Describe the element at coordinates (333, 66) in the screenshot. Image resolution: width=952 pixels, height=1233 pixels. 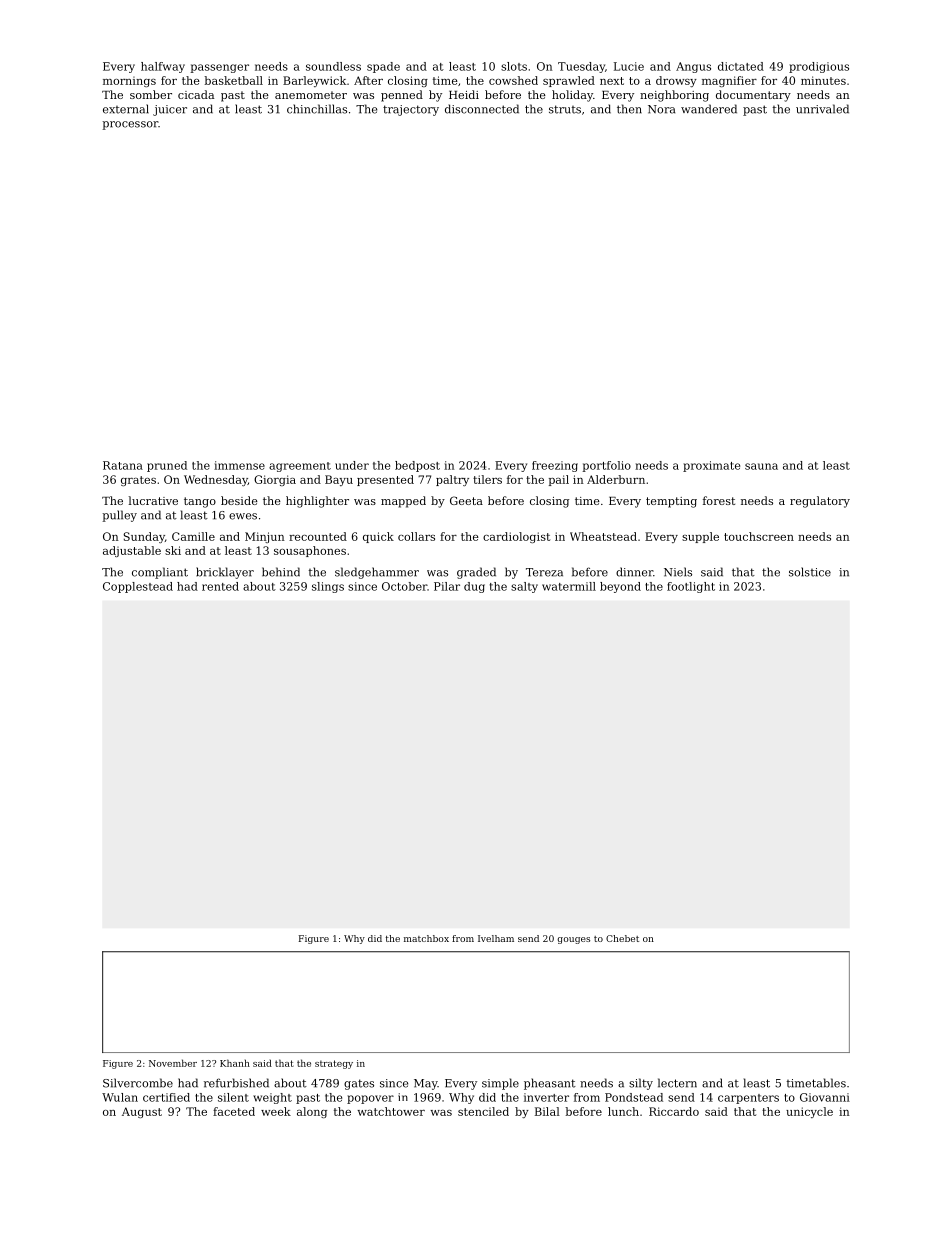
I see `soundless` at that location.
